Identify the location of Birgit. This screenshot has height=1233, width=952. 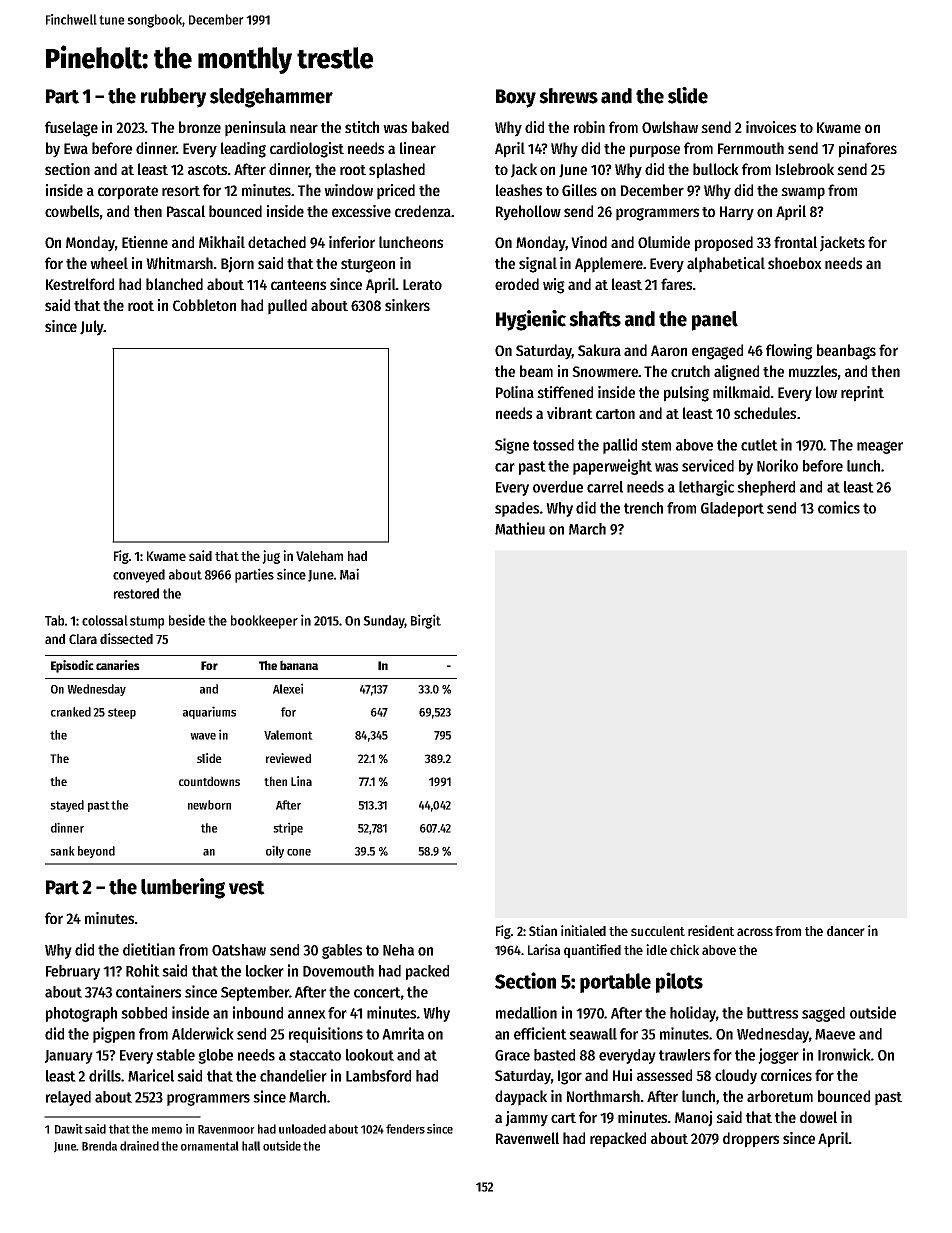
(426, 621).
